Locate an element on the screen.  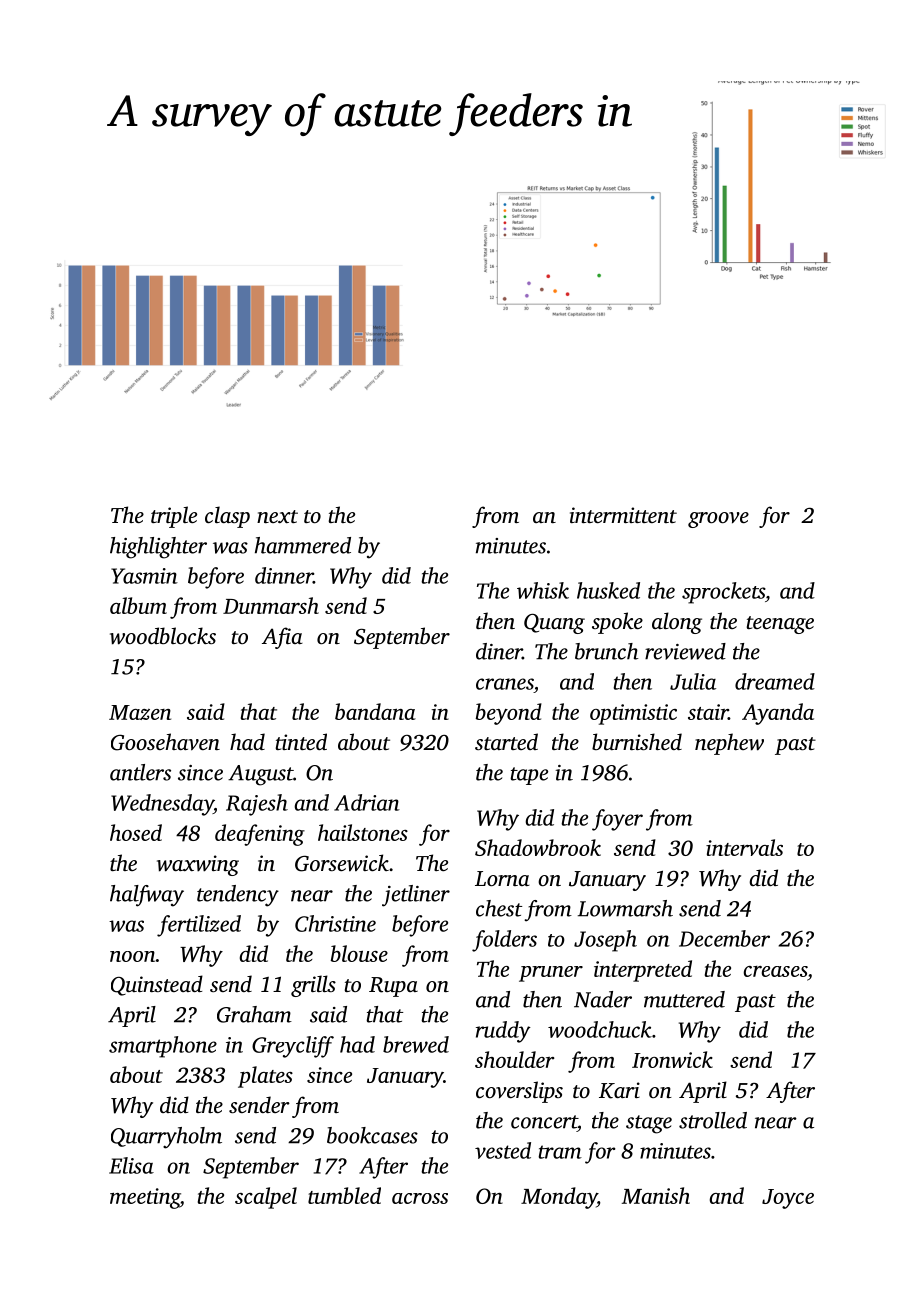
tumbled is located at coordinates (344, 1195).
